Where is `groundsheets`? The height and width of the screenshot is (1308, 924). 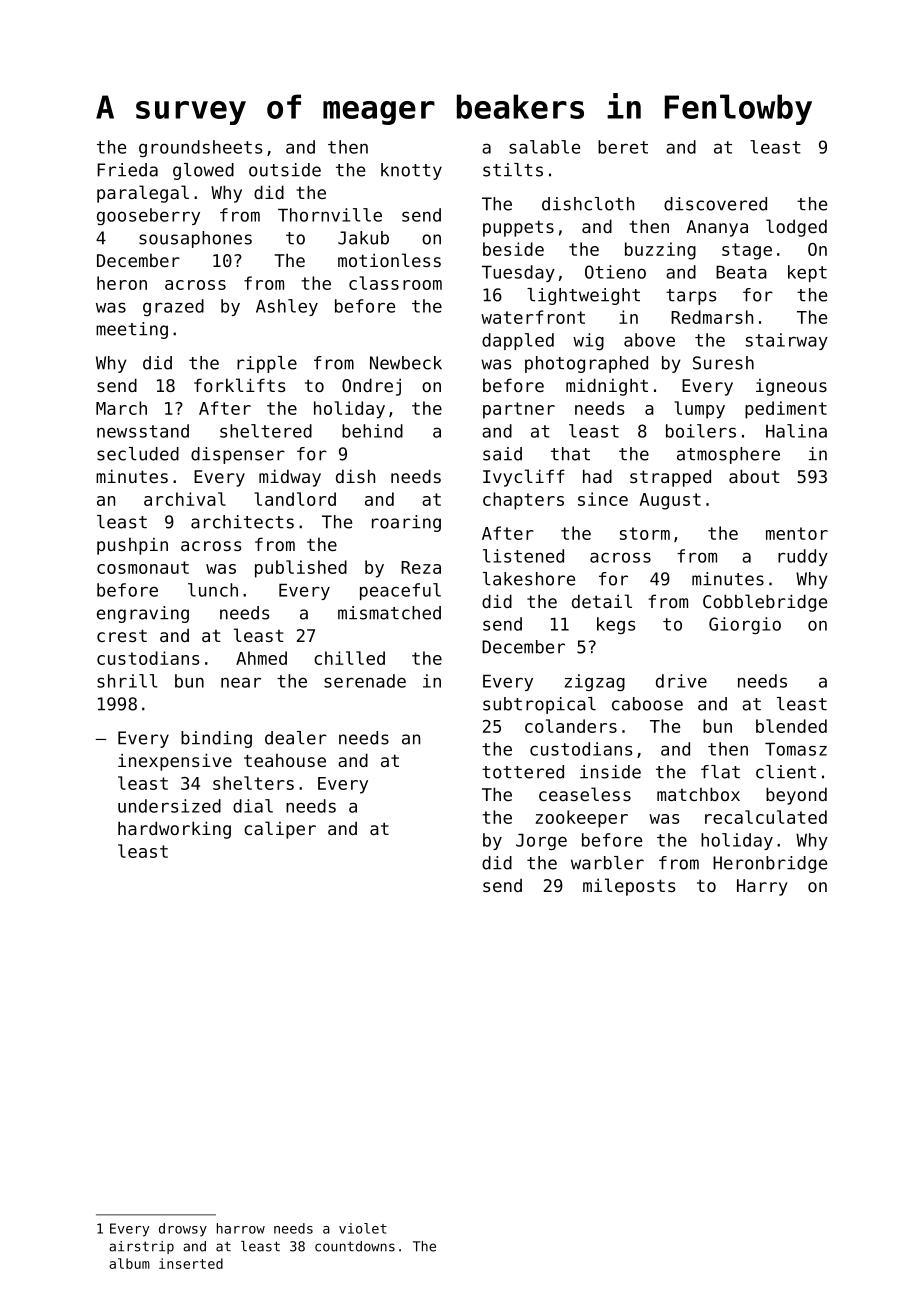 groundsheets is located at coordinates (200, 148).
